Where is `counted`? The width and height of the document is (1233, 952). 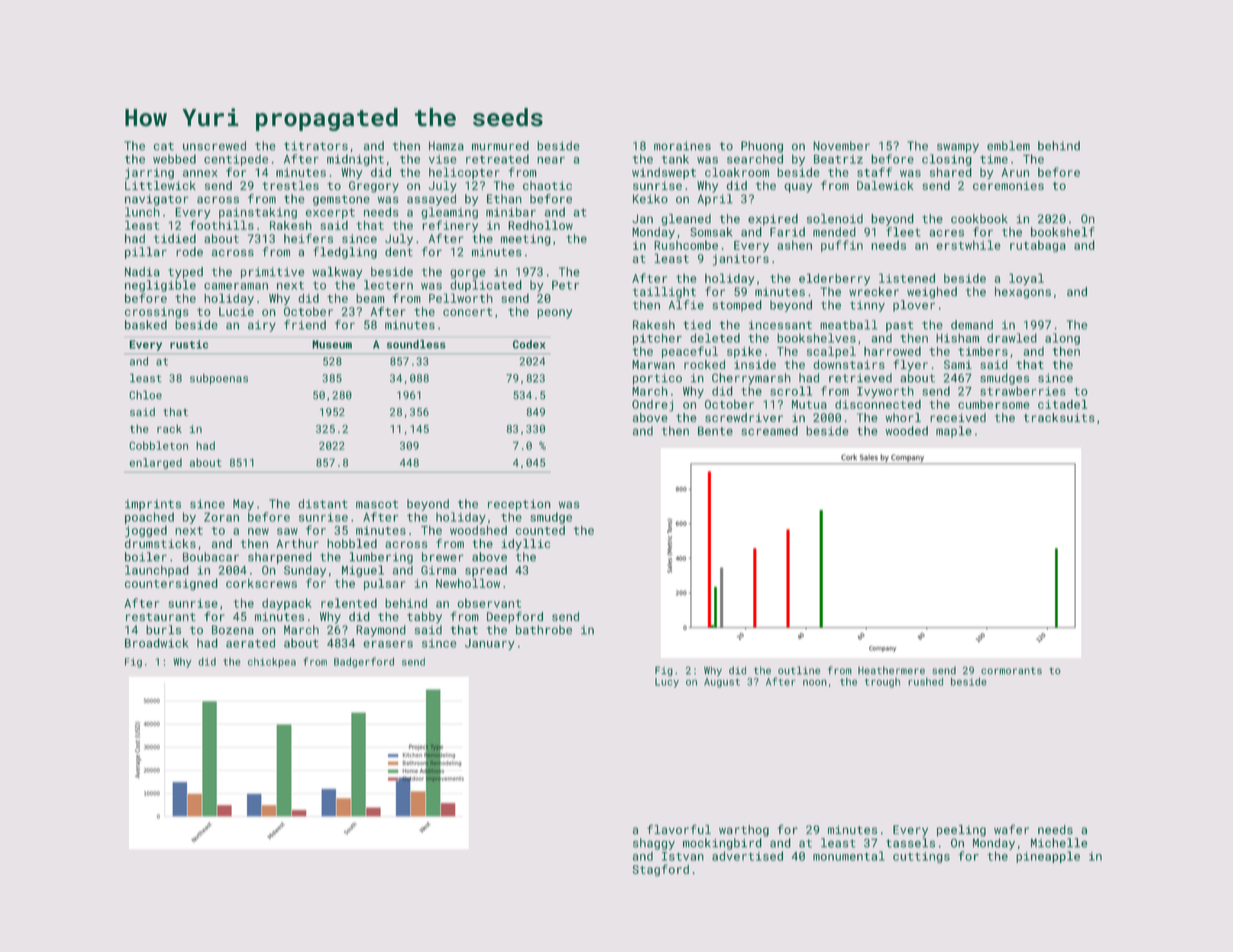 counted is located at coordinates (540, 530).
